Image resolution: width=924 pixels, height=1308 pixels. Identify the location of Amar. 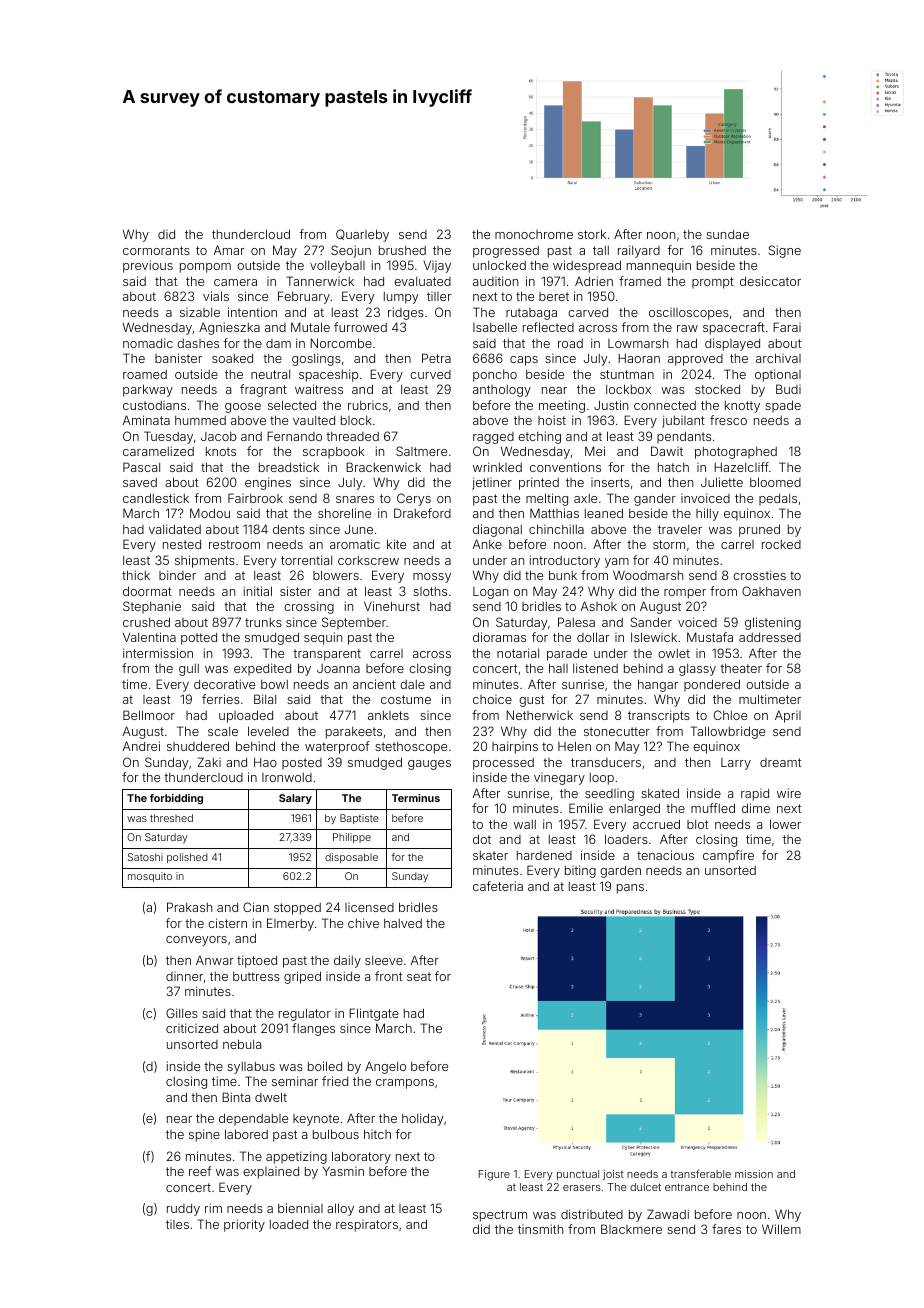
(229, 250).
